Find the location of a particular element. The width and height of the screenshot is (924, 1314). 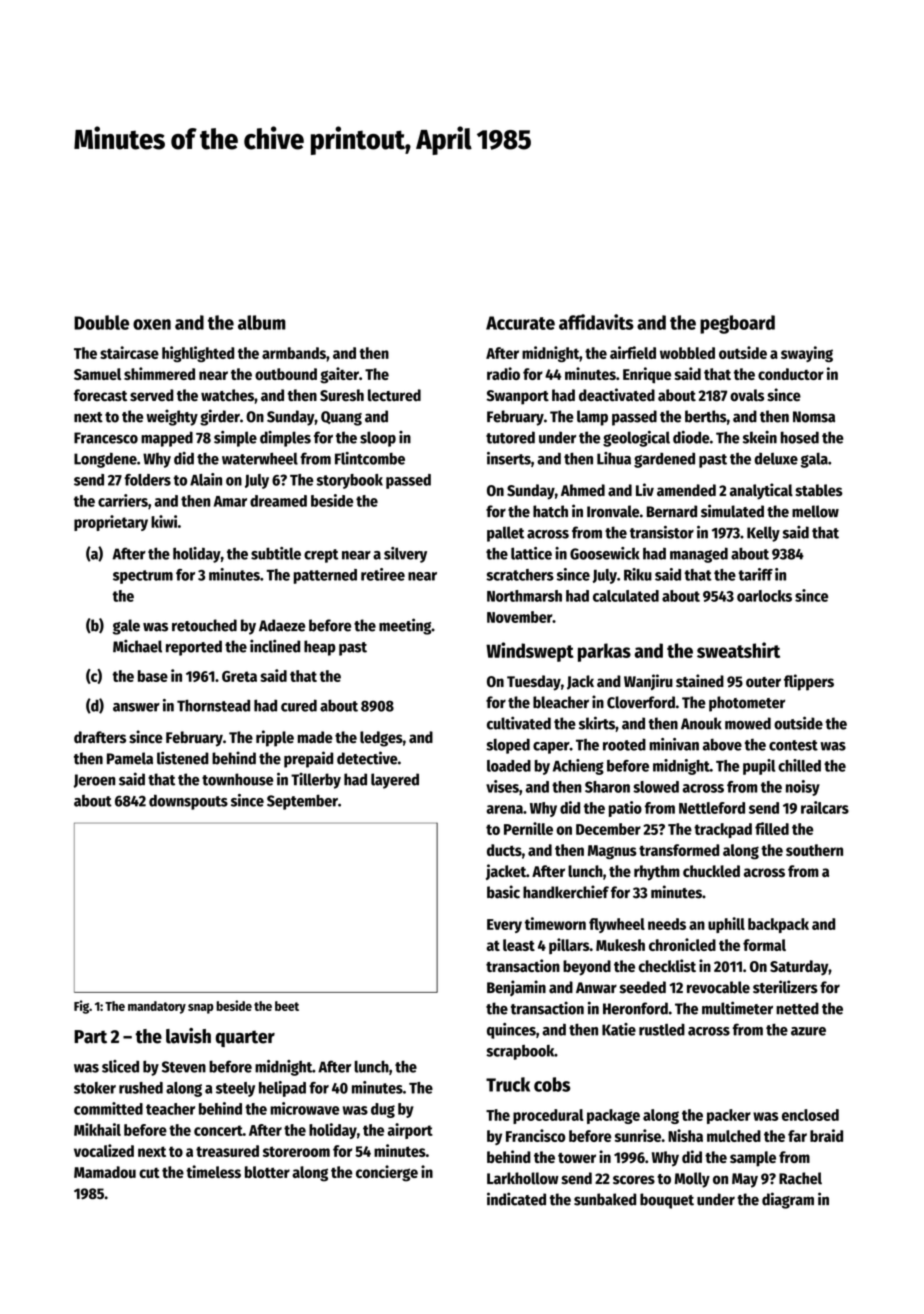

pallet is located at coordinates (505, 534).
